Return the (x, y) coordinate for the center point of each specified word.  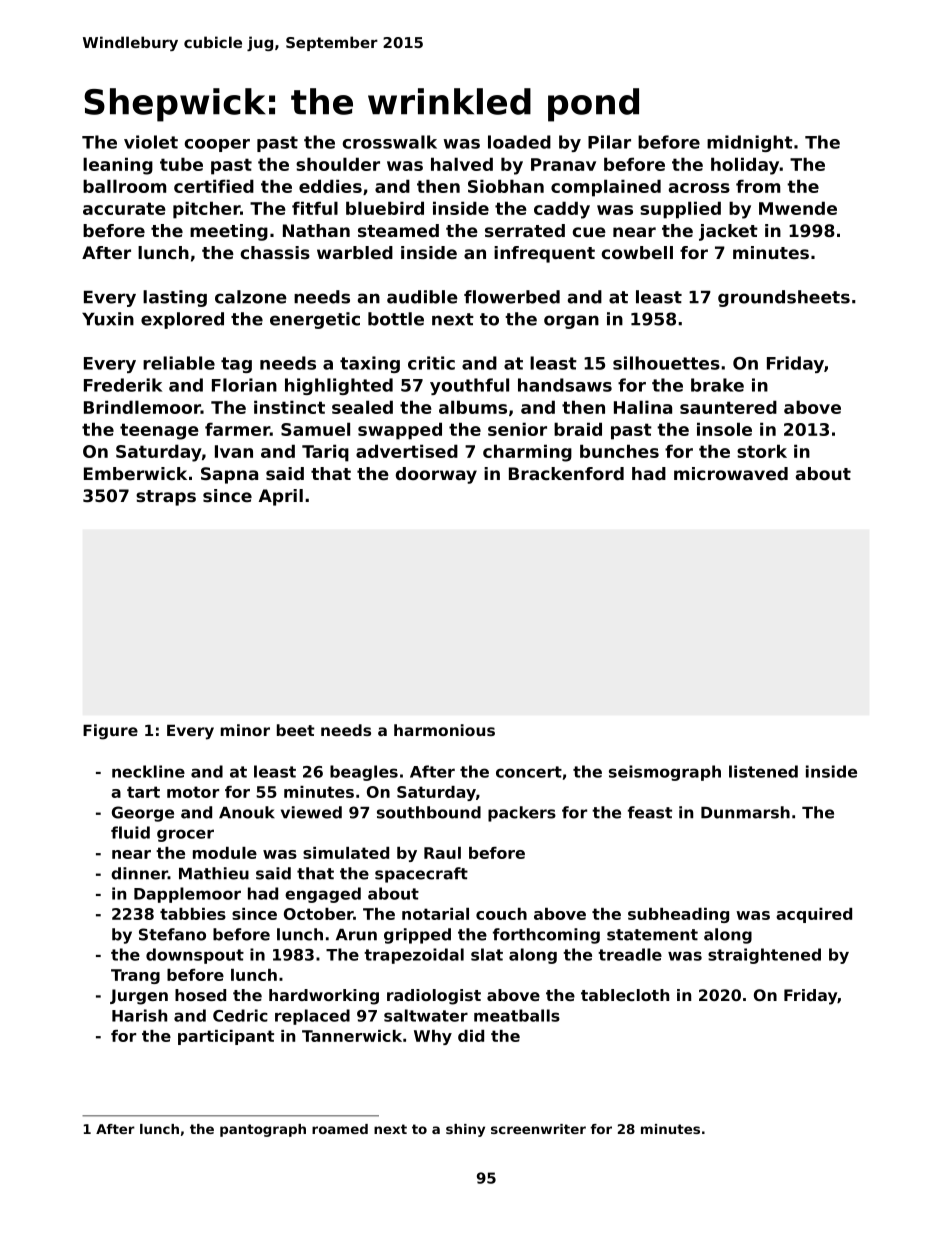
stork (762, 451)
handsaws (565, 385)
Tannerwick (352, 1036)
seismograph (665, 773)
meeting (229, 232)
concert (529, 772)
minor (245, 730)
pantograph (263, 1130)
